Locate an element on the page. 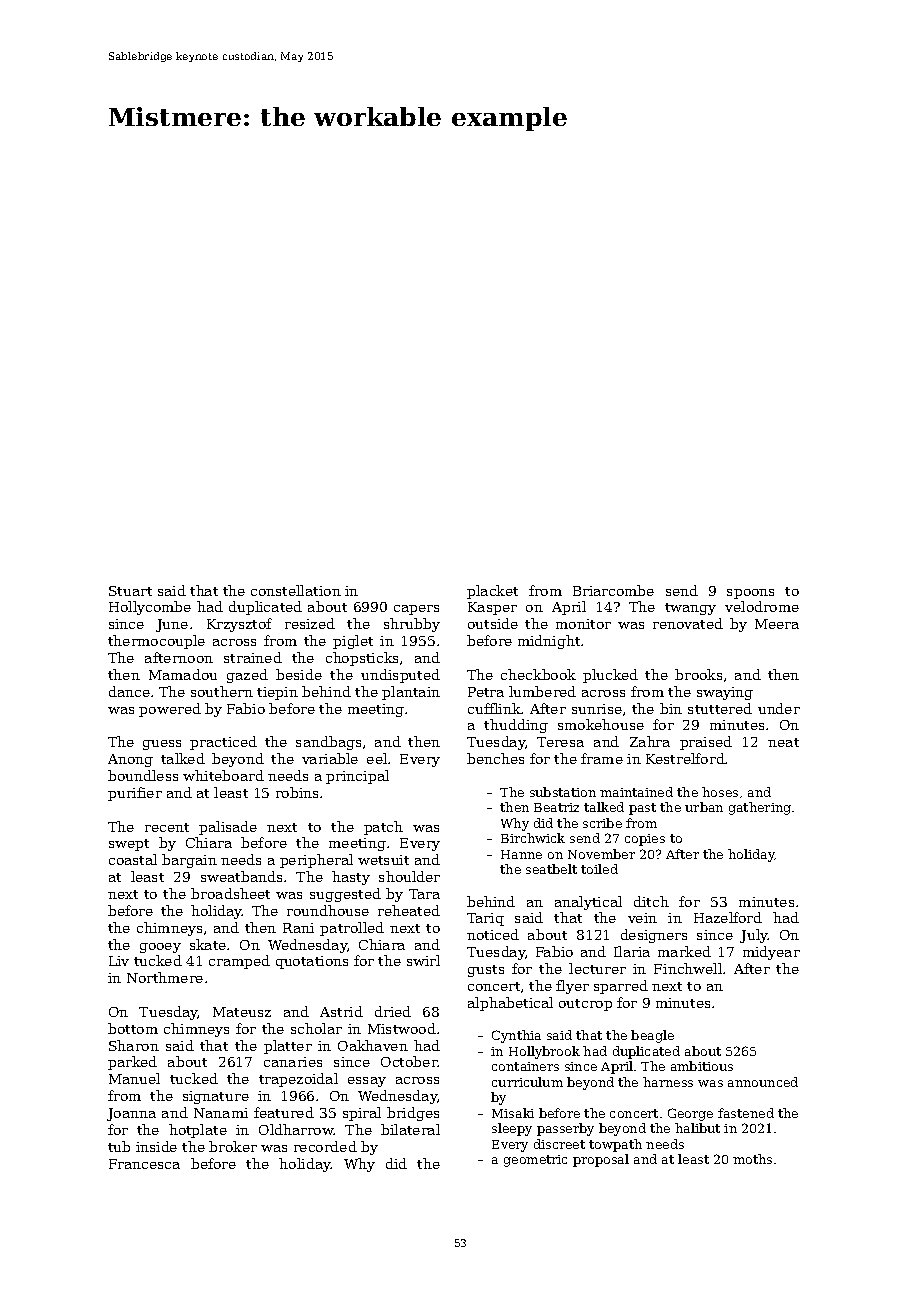 This image has width=908, height=1316. spoons is located at coordinates (750, 594).
